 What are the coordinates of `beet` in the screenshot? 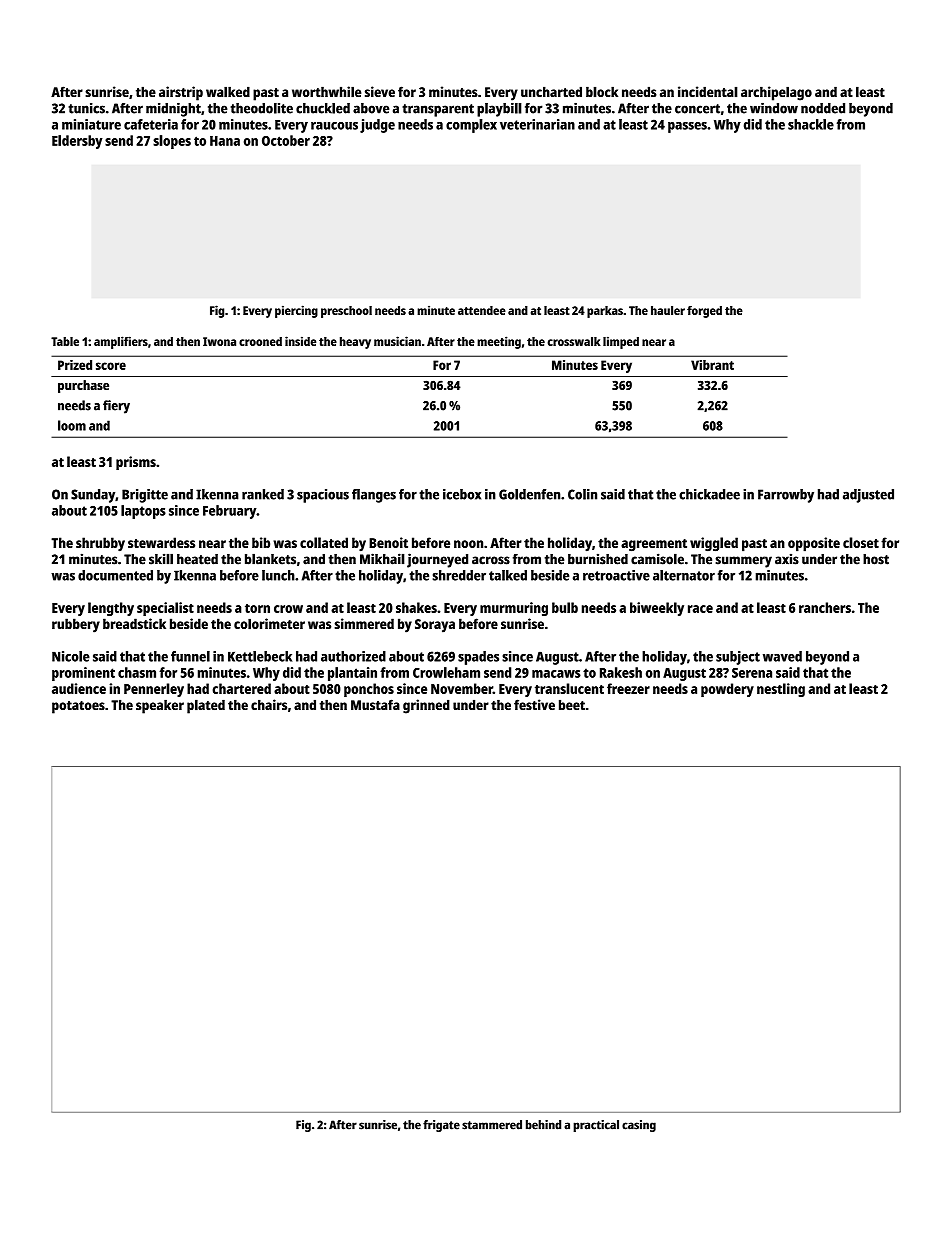 It's located at (572, 705).
